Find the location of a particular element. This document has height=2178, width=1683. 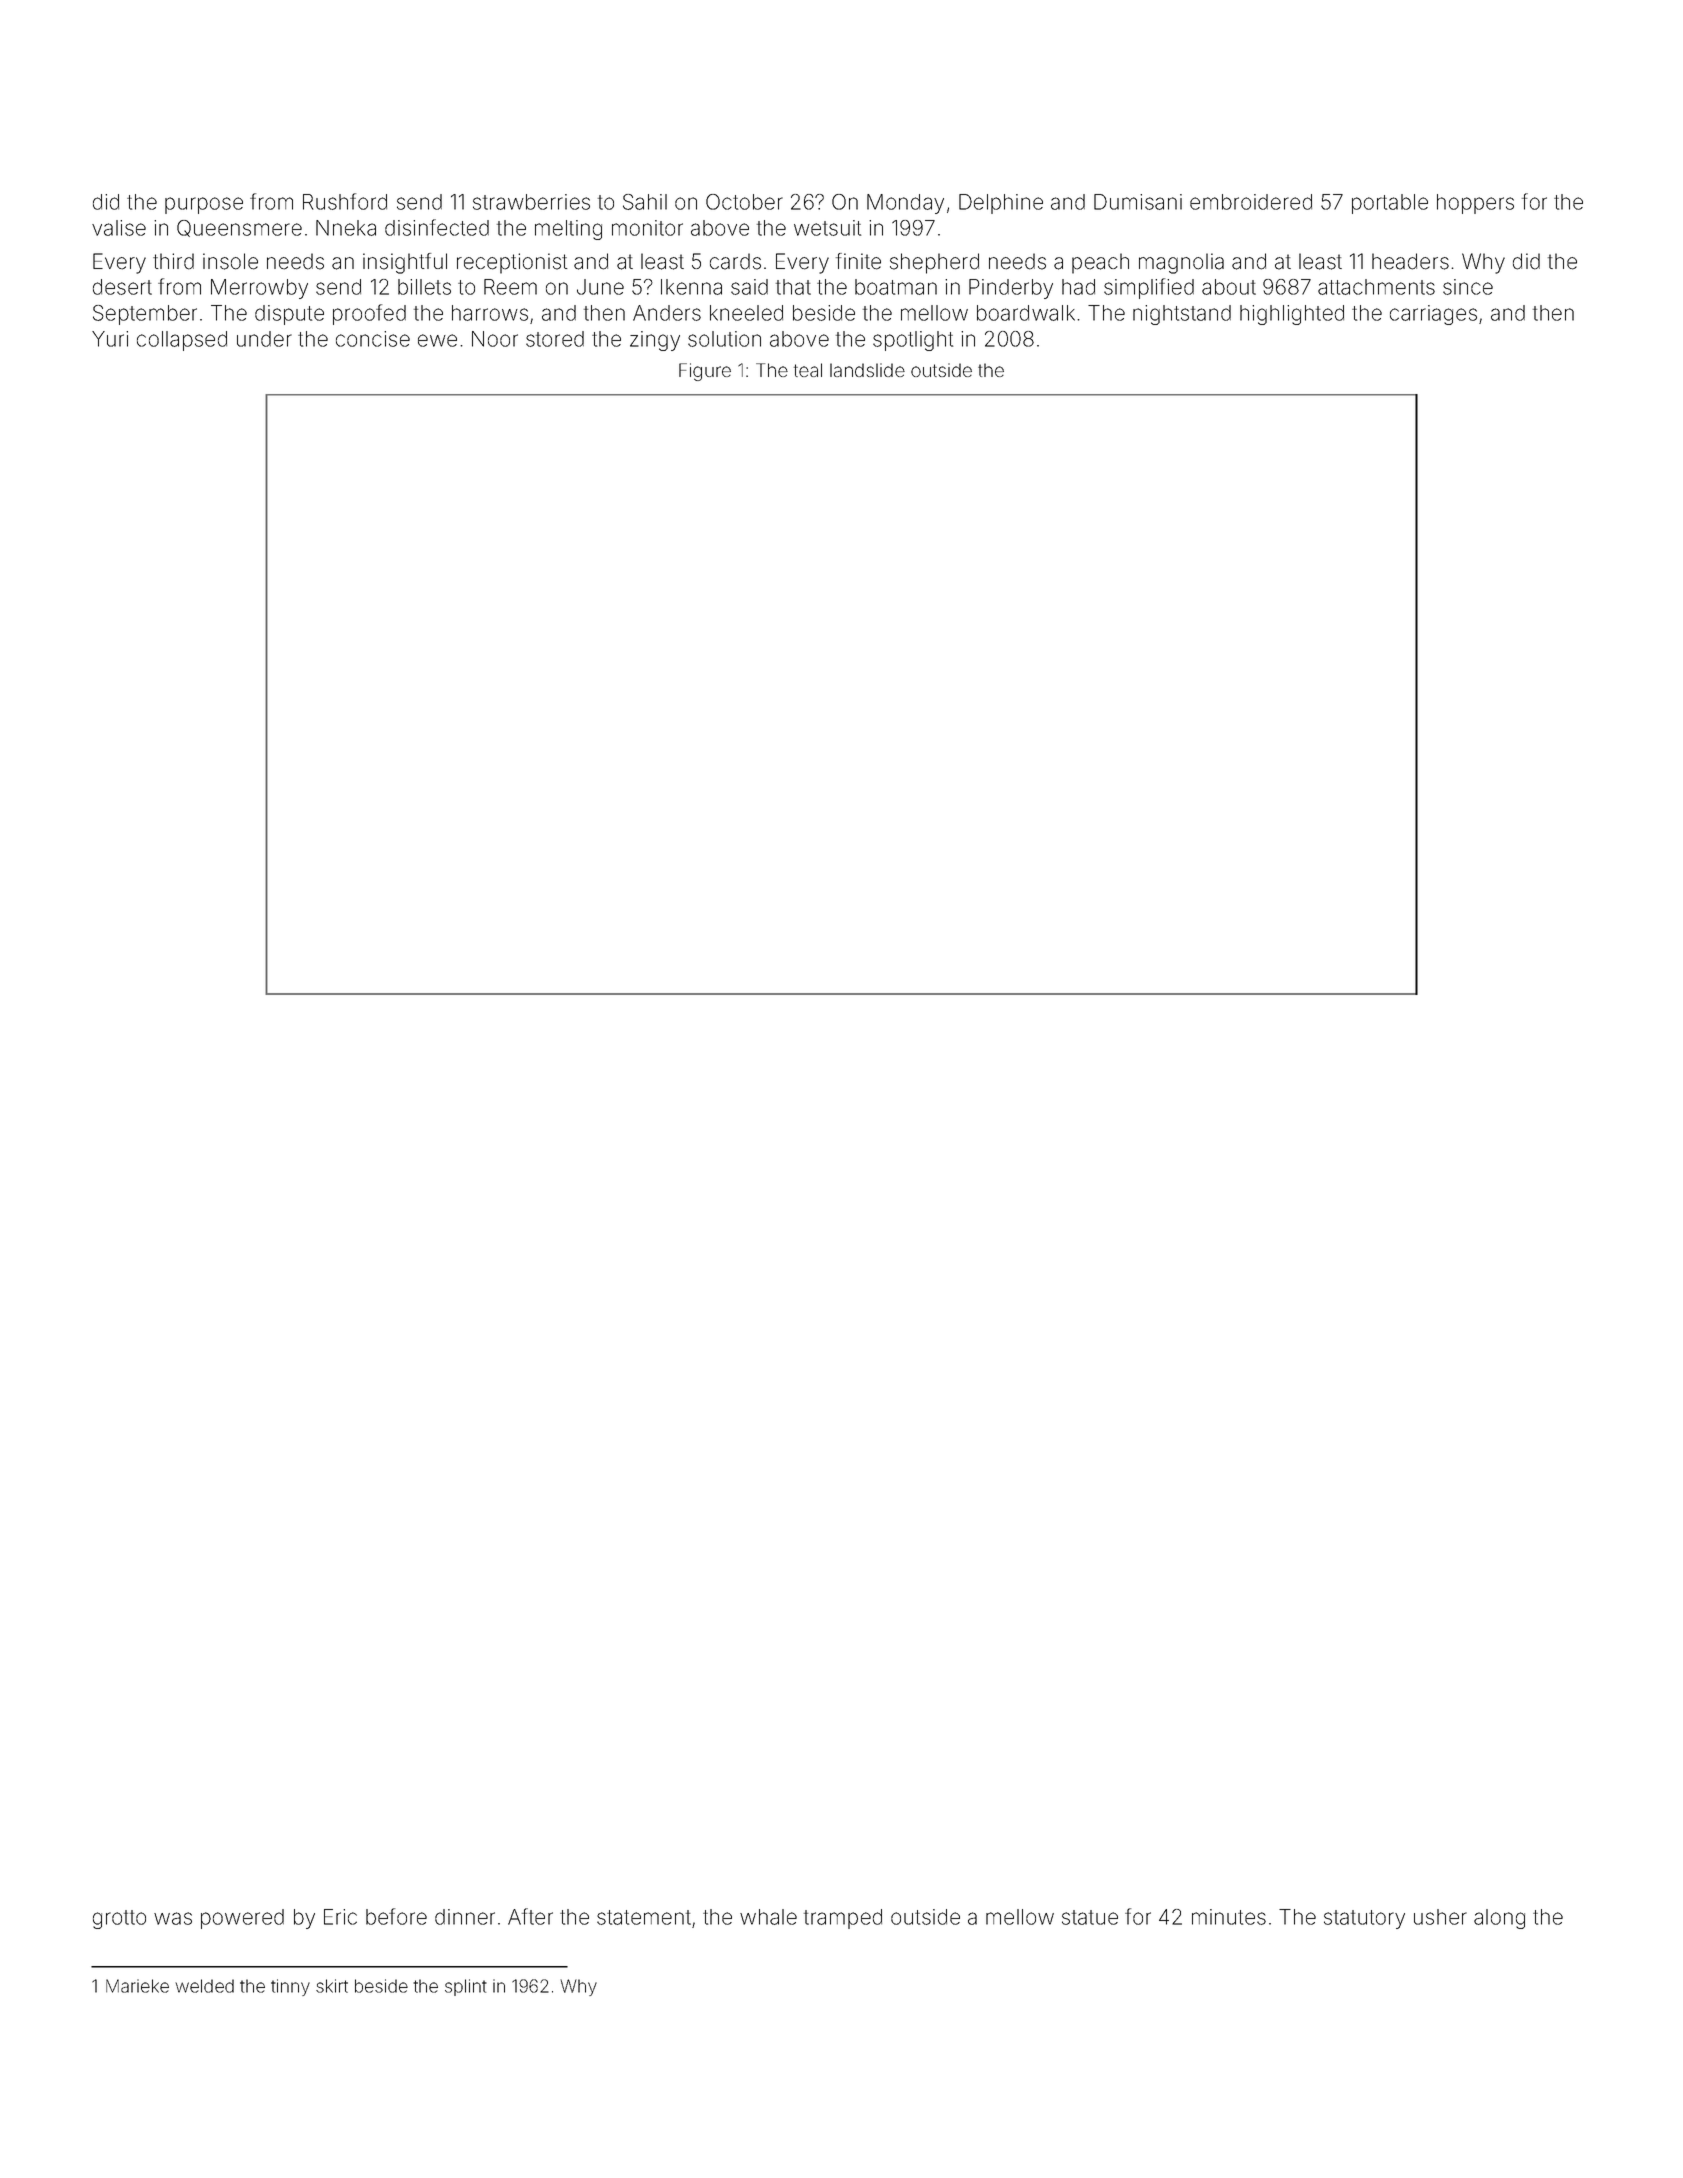

Marieke is located at coordinates (137, 1986).
